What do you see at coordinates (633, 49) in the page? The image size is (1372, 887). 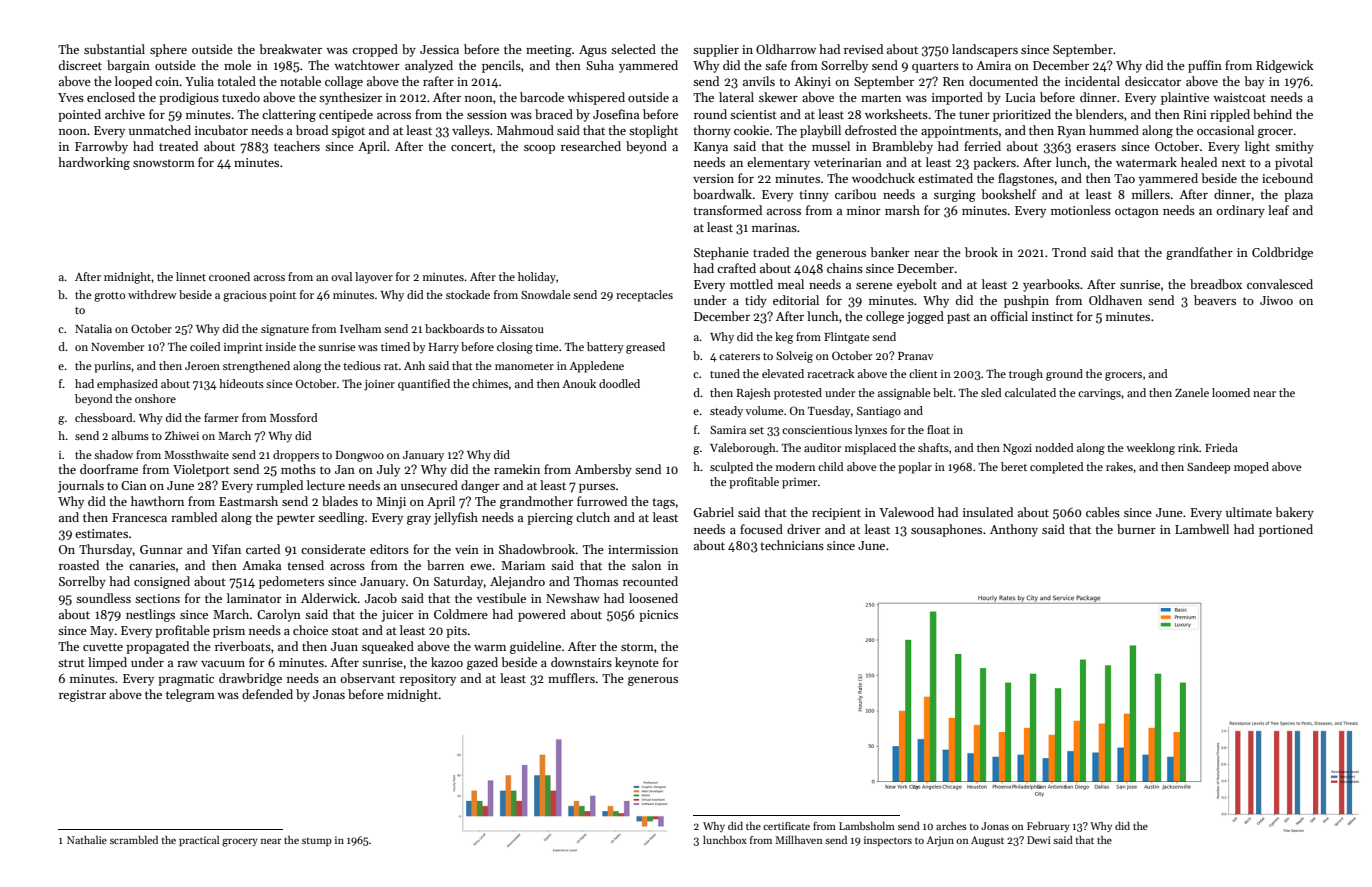 I see `selected` at bounding box center [633, 49].
